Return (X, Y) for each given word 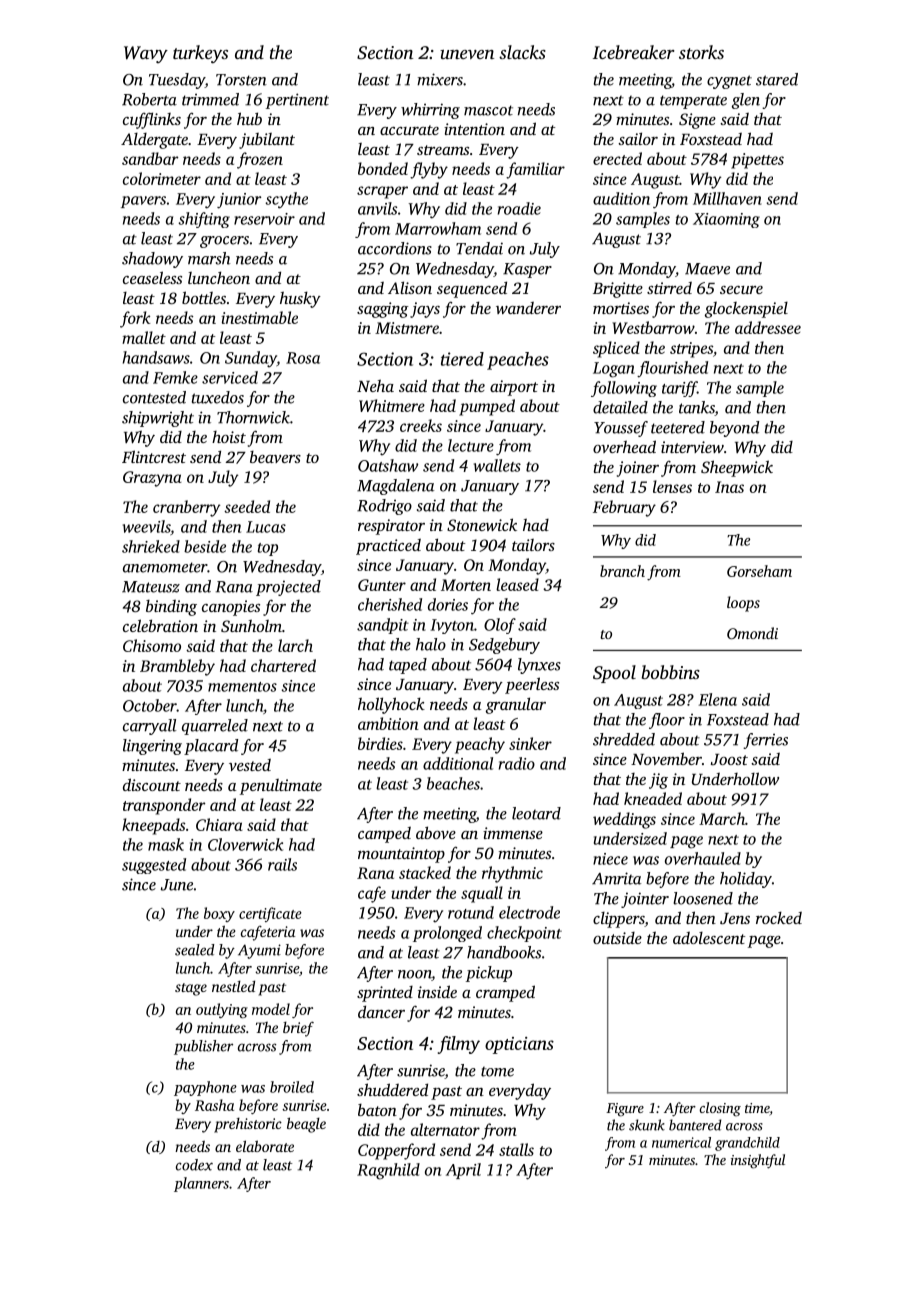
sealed (195, 950)
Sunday (251, 359)
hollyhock (391, 705)
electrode (529, 912)
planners (201, 1184)
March (722, 818)
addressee (768, 327)
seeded (247, 506)
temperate (693, 102)
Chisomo (152, 645)
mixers (440, 79)
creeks (421, 425)
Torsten (241, 80)
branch (622, 571)
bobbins (671, 672)
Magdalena (395, 487)
